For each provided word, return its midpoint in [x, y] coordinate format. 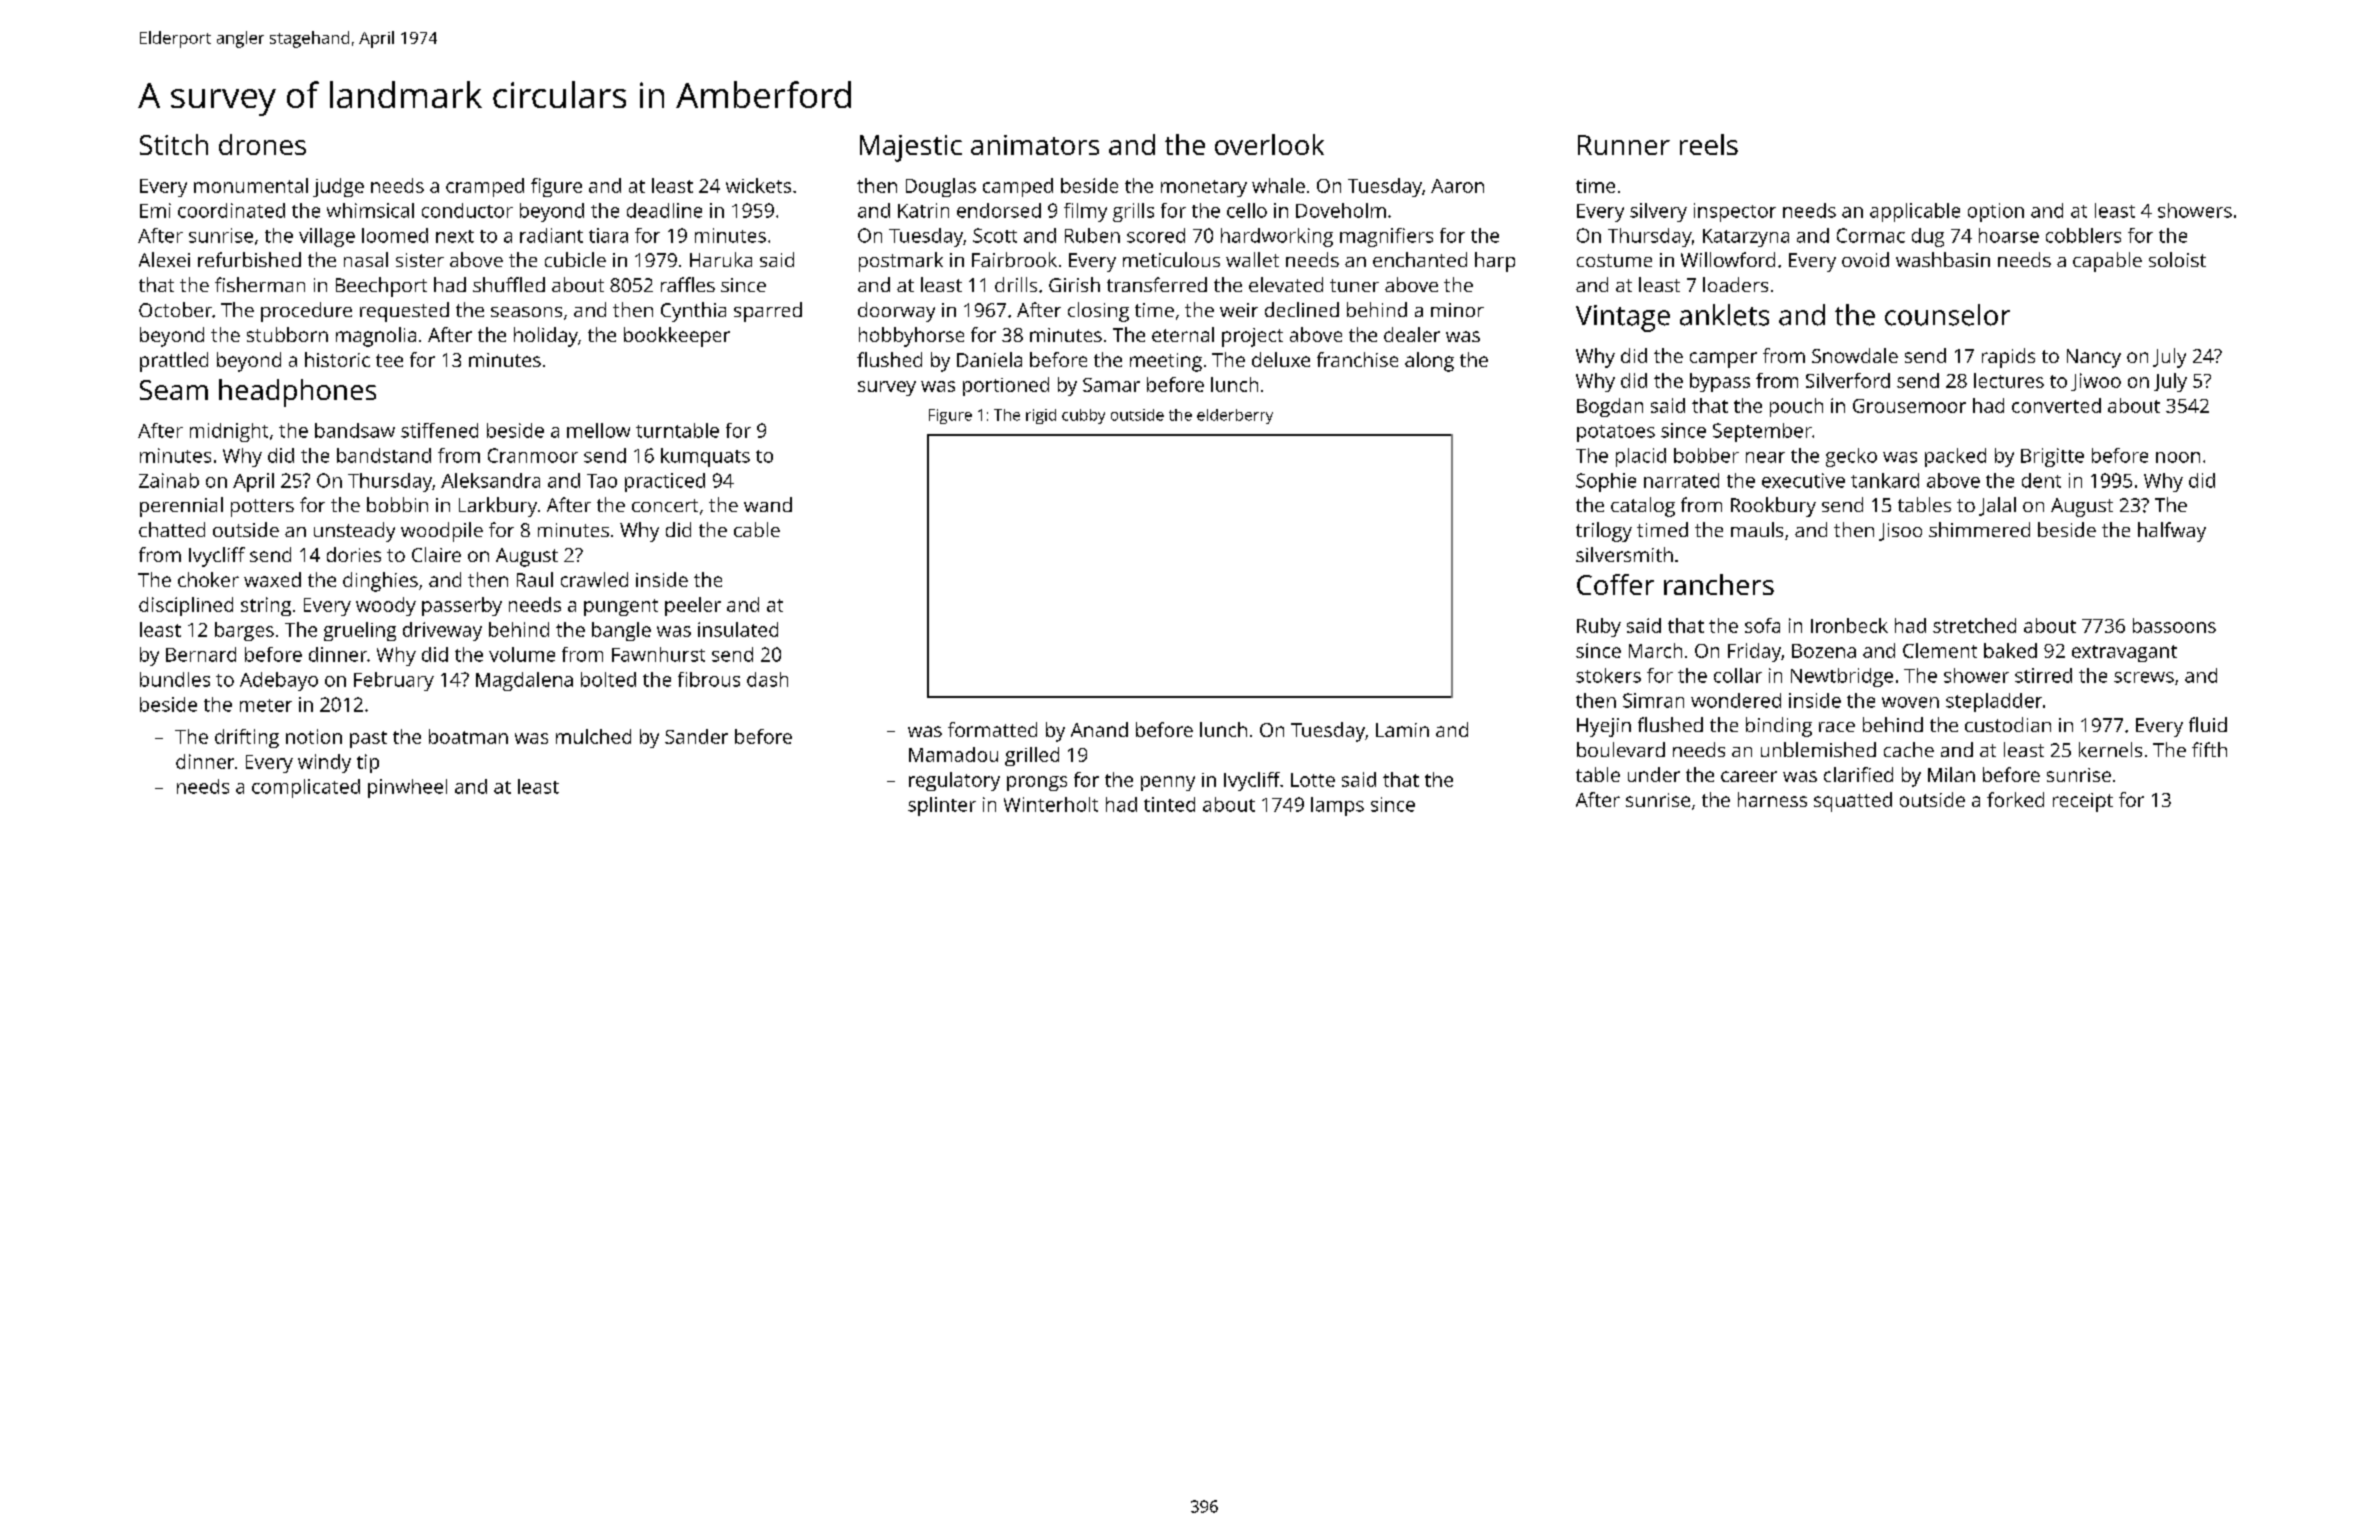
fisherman [260, 284]
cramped [485, 187]
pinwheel [407, 788]
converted [2056, 405]
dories [354, 554]
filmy [1085, 212]
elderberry [1235, 416]
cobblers [2083, 235]
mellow [598, 430]
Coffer [1615, 584]
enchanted [1420, 259]
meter [266, 705]
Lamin [1402, 730]
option [1996, 212]
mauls [1757, 529]
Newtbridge [1842, 677]
